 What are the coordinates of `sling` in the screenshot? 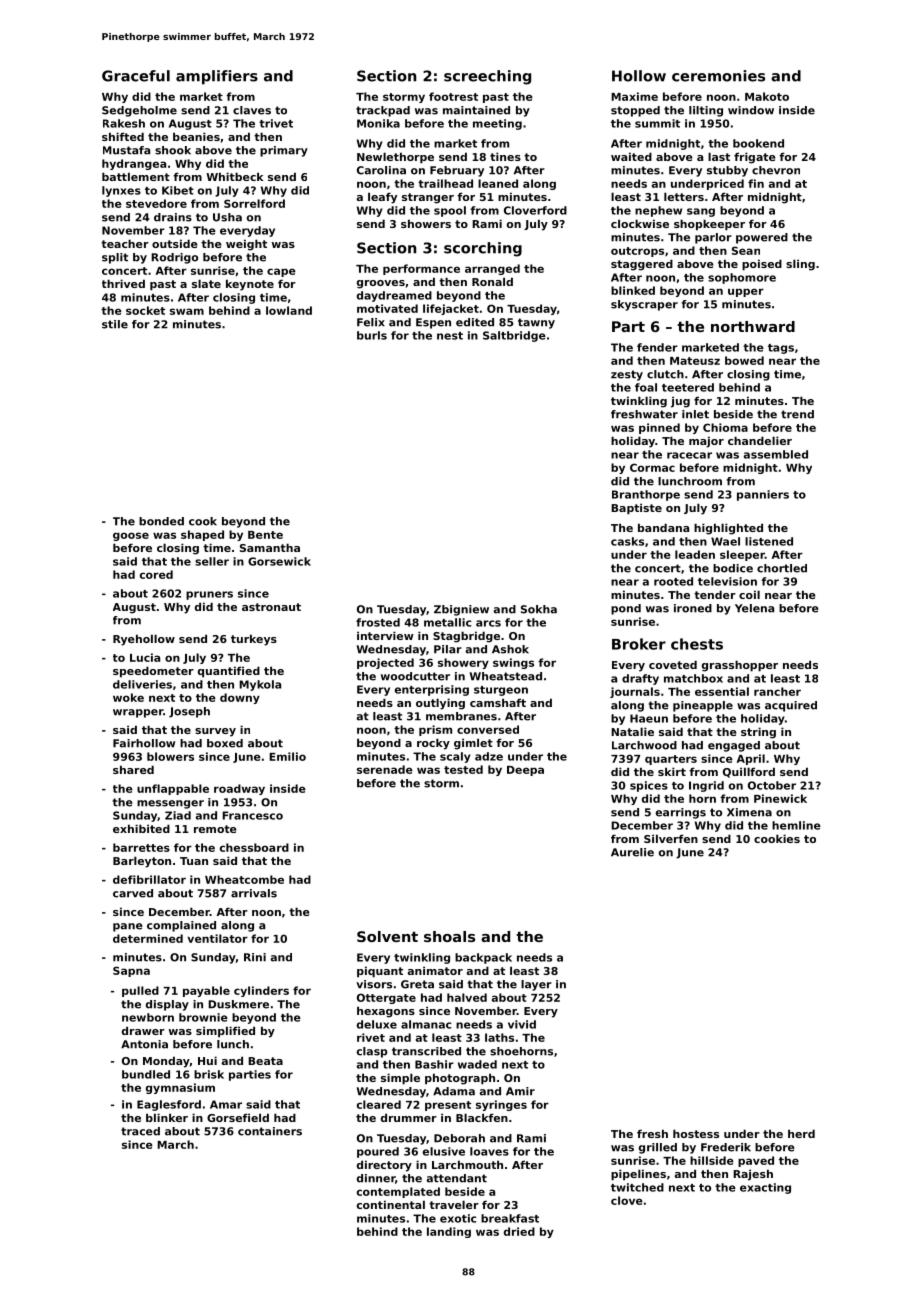 It's located at (800, 265).
